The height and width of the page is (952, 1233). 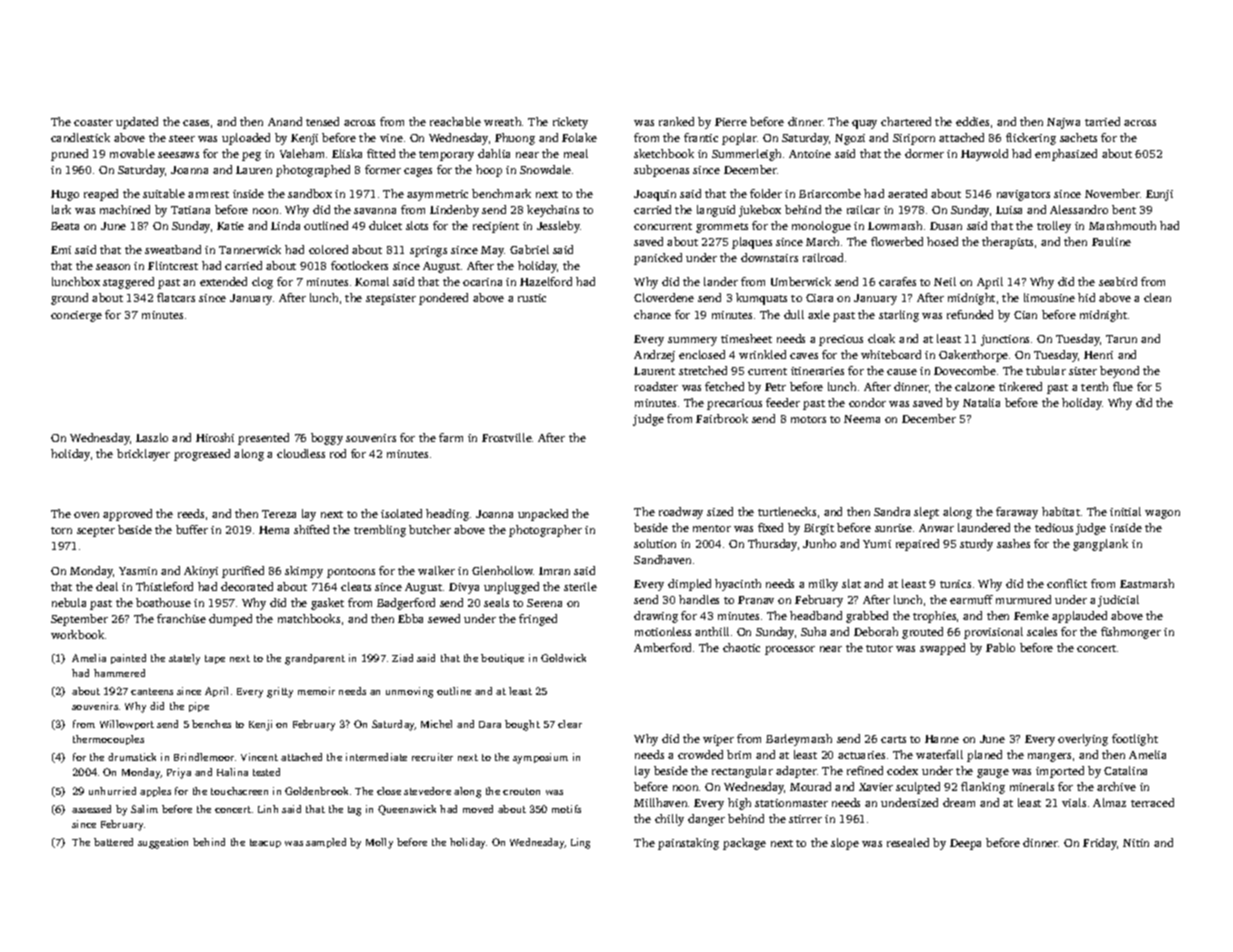 What do you see at coordinates (182, 138) in the page?
I see `steer` at bounding box center [182, 138].
